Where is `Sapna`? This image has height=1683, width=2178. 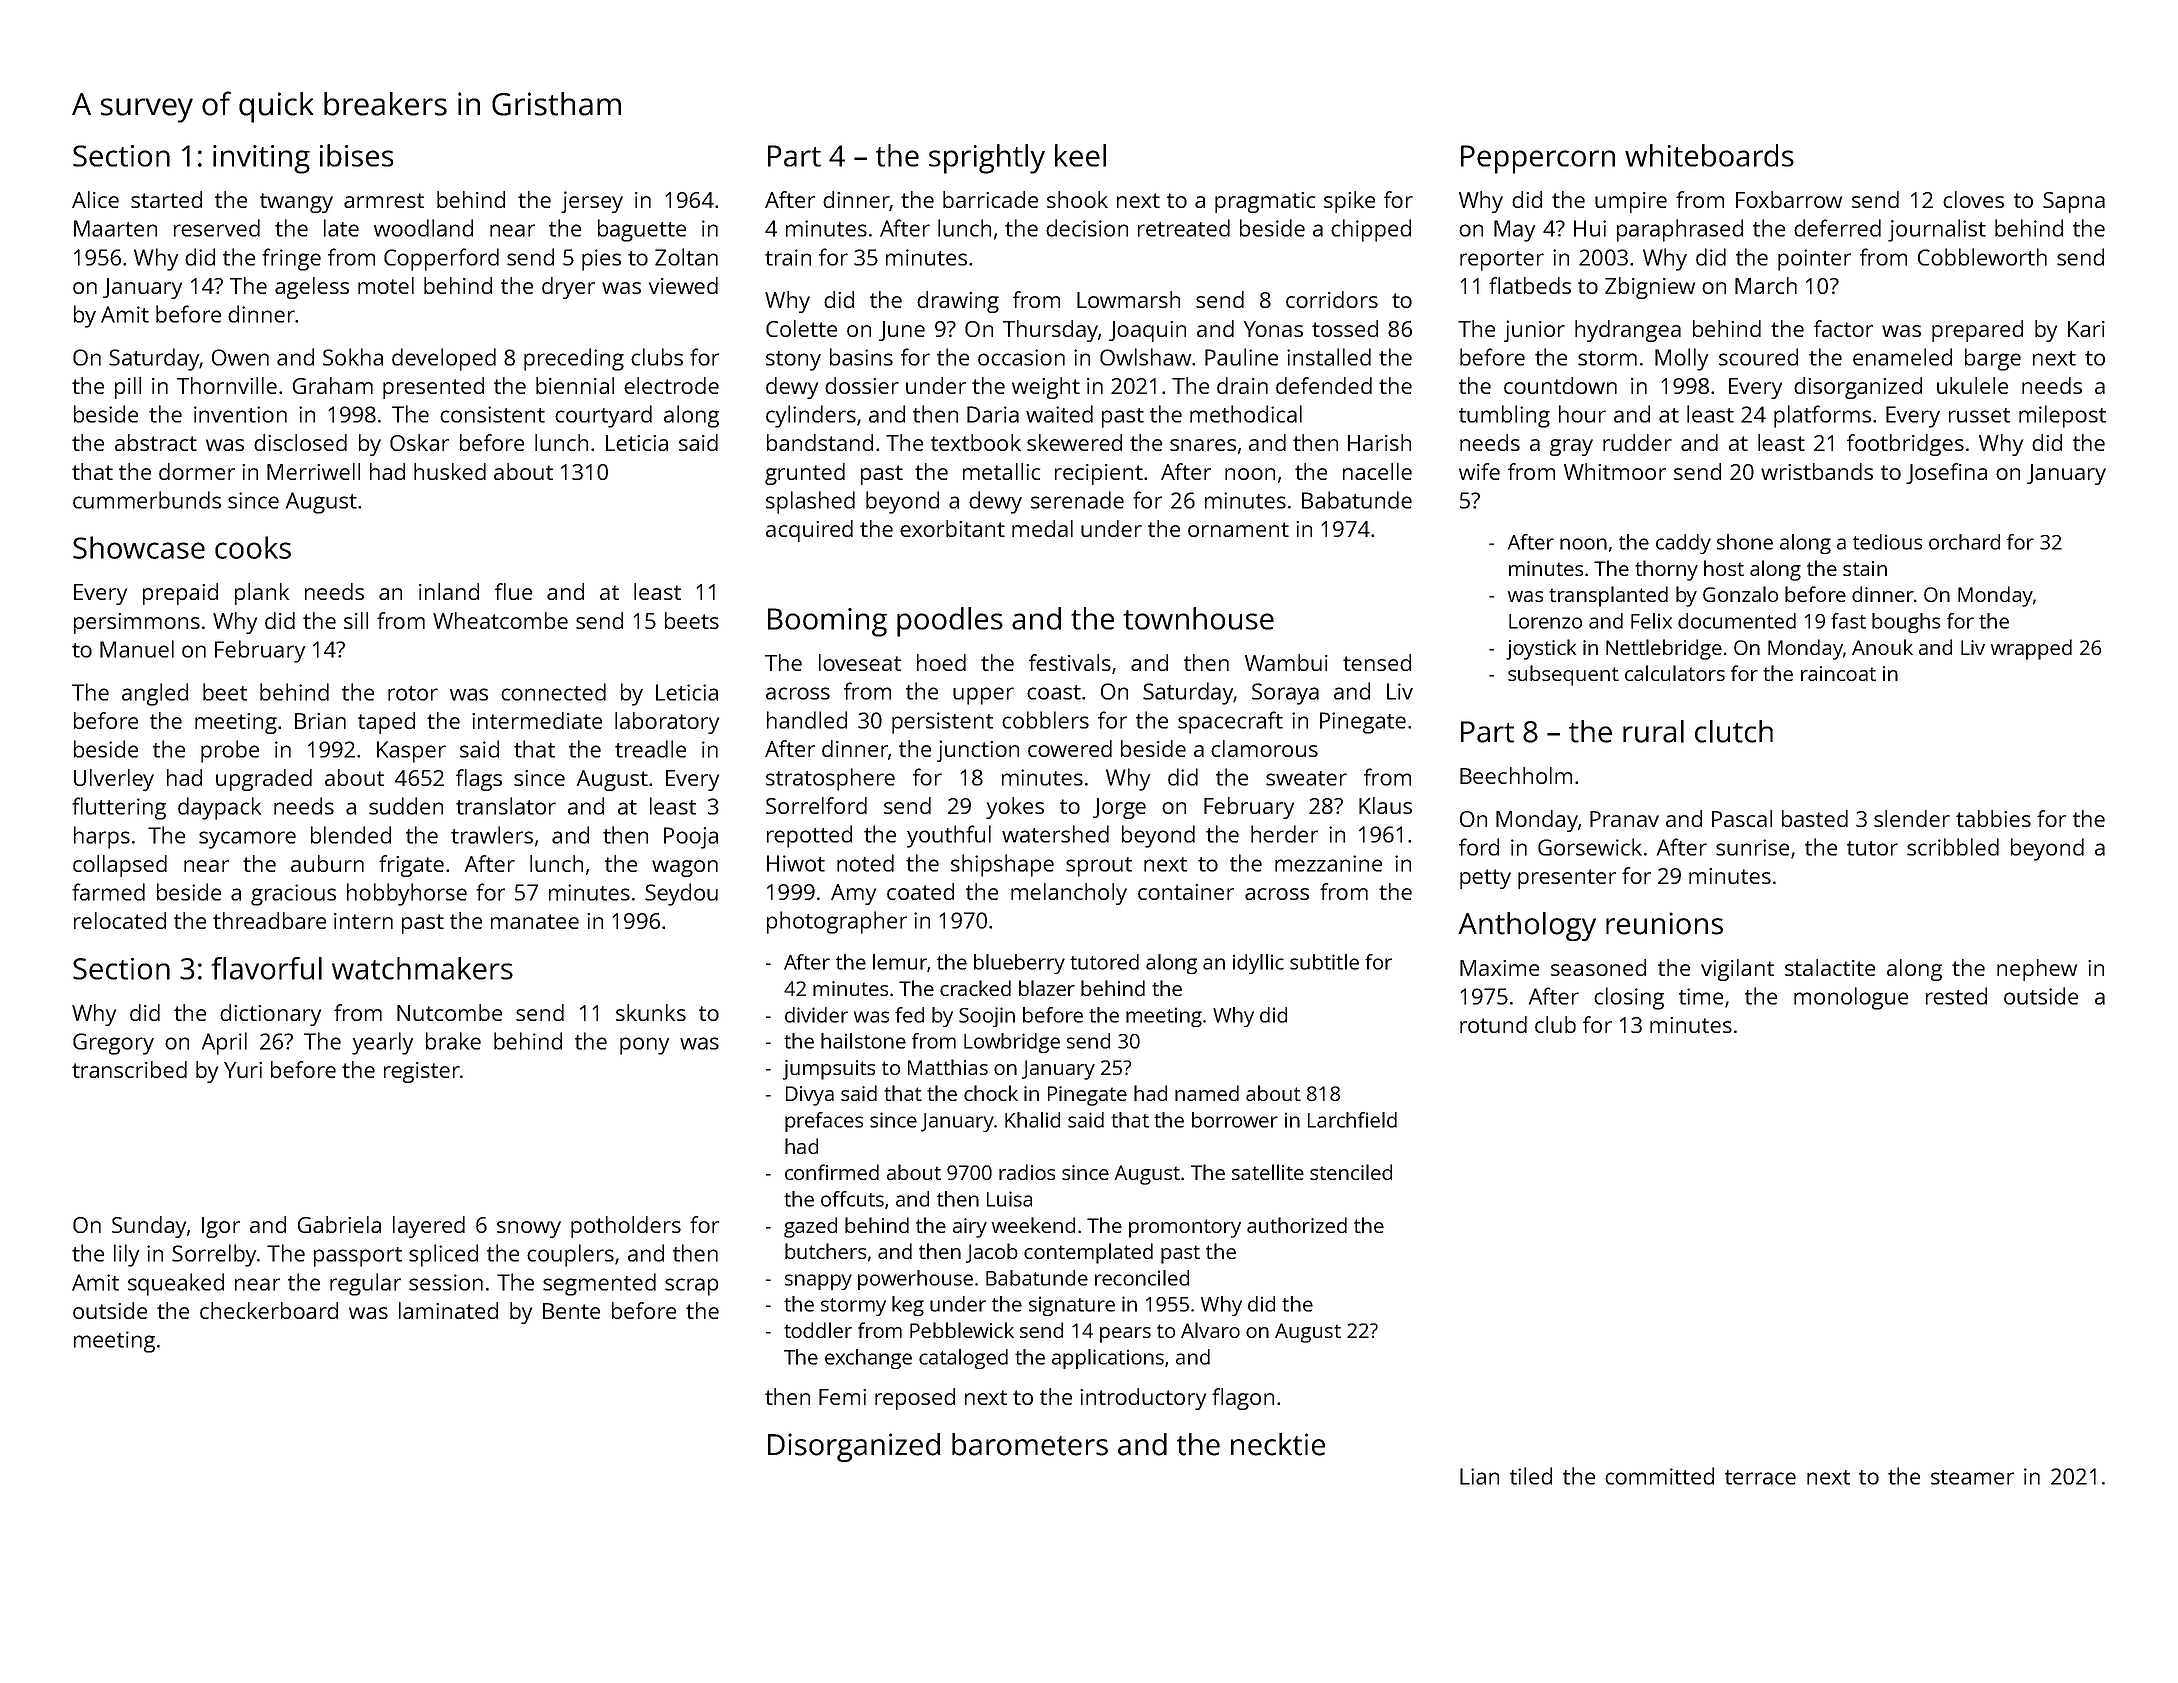 Sapna is located at coordinates (2074, 202).
